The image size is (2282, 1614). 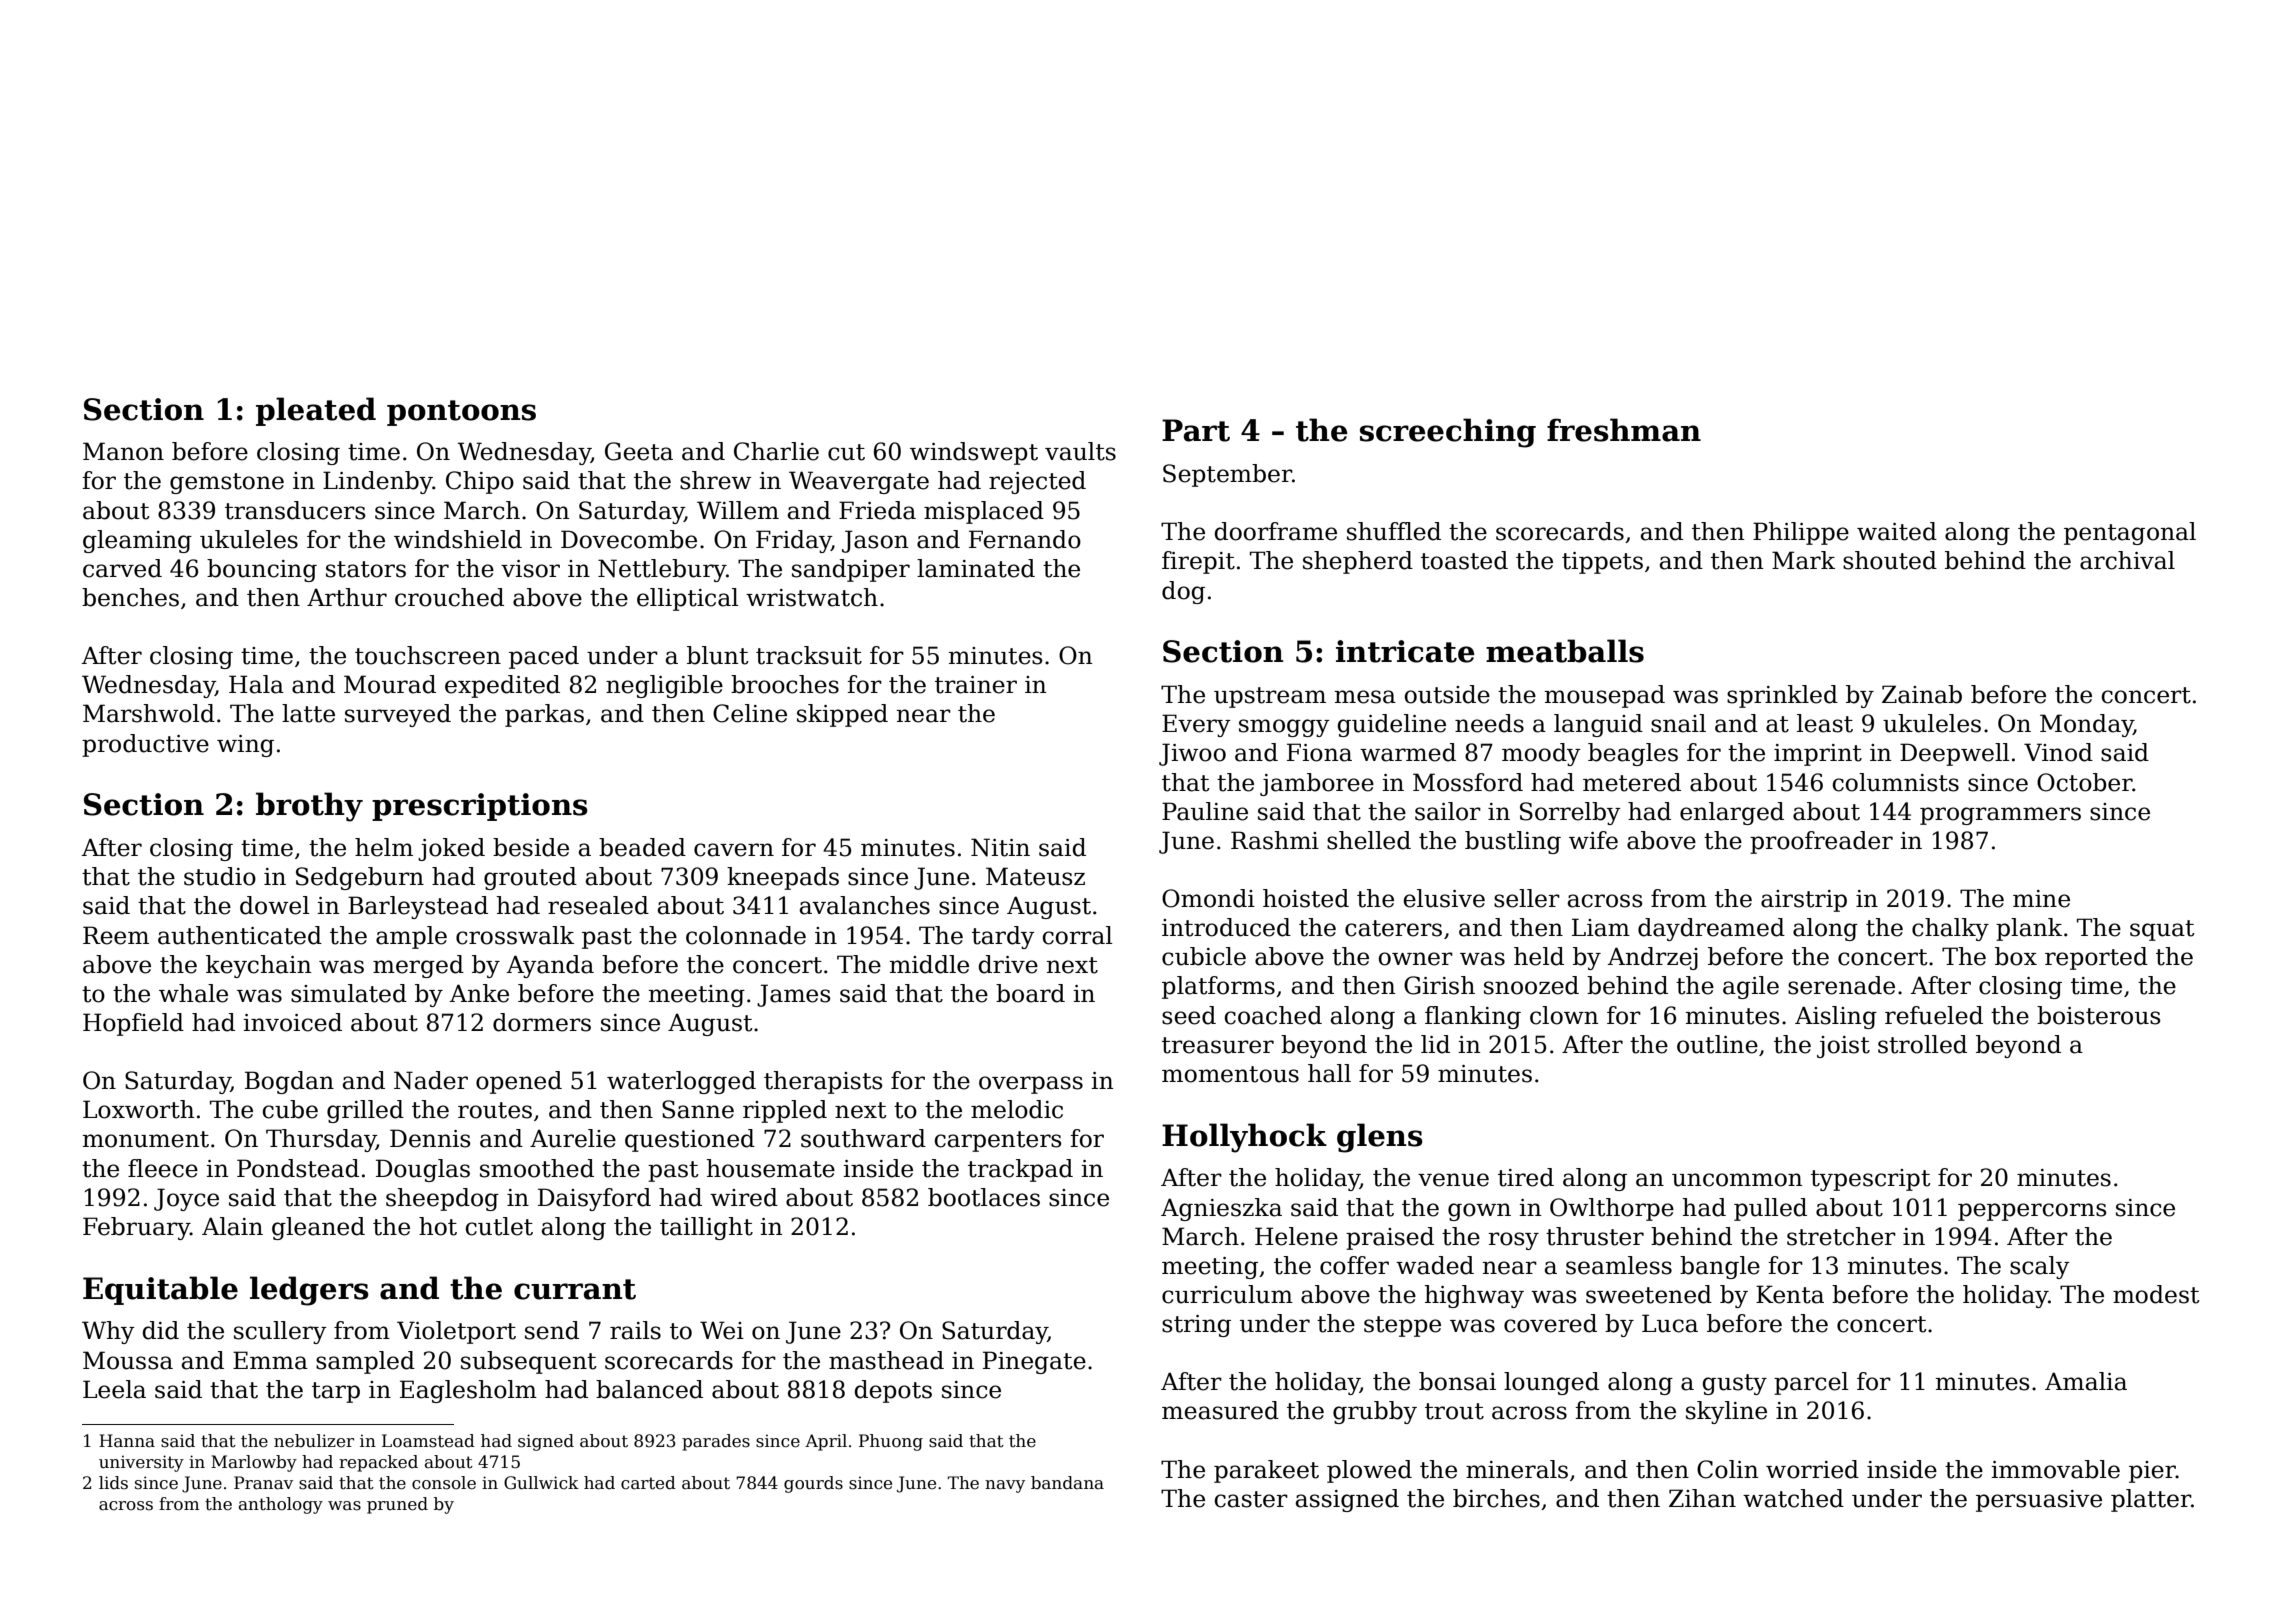 I want to click on taillight, so click(x=706, y=1228).
